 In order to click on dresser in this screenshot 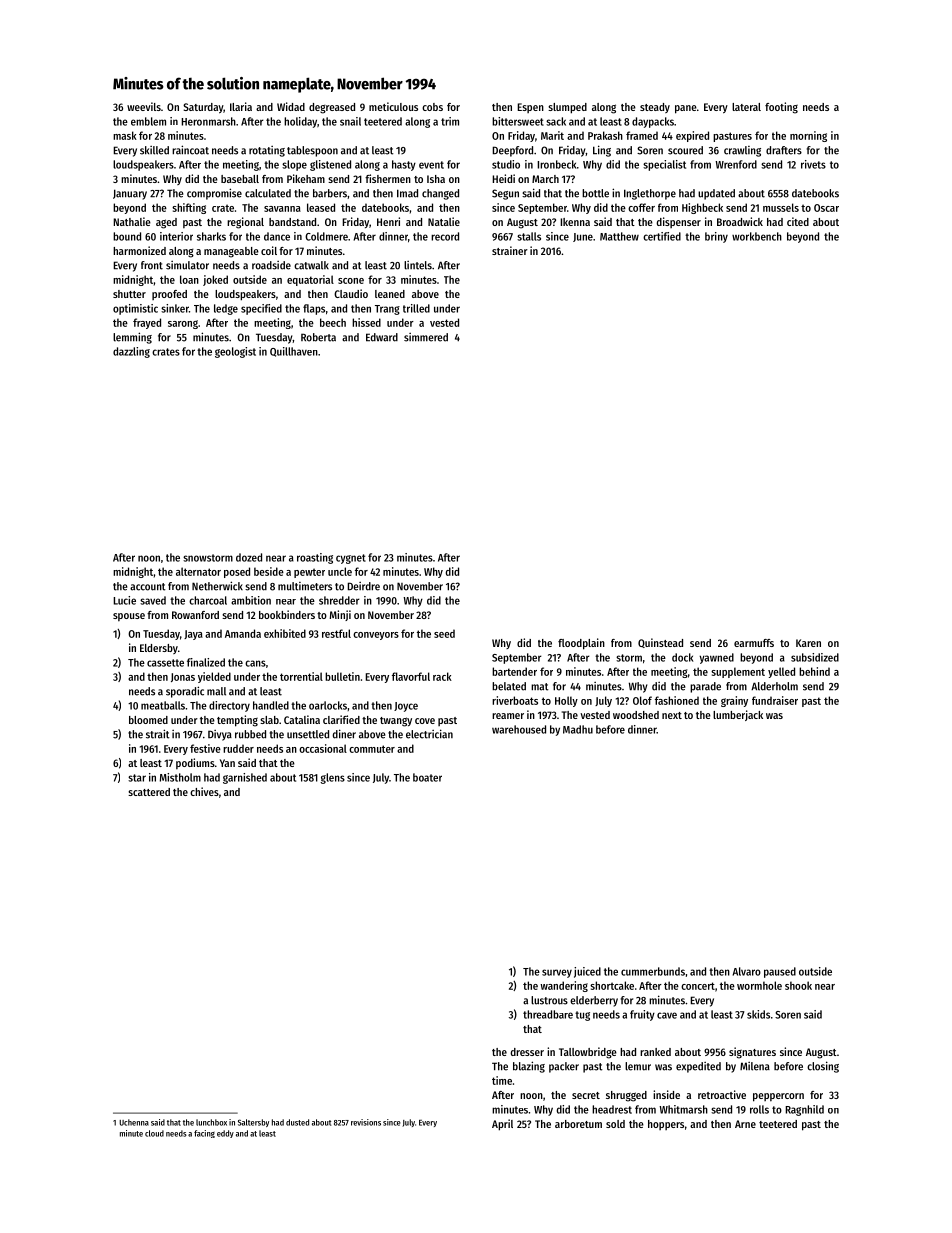, I will do `click(527, 1052)`.
